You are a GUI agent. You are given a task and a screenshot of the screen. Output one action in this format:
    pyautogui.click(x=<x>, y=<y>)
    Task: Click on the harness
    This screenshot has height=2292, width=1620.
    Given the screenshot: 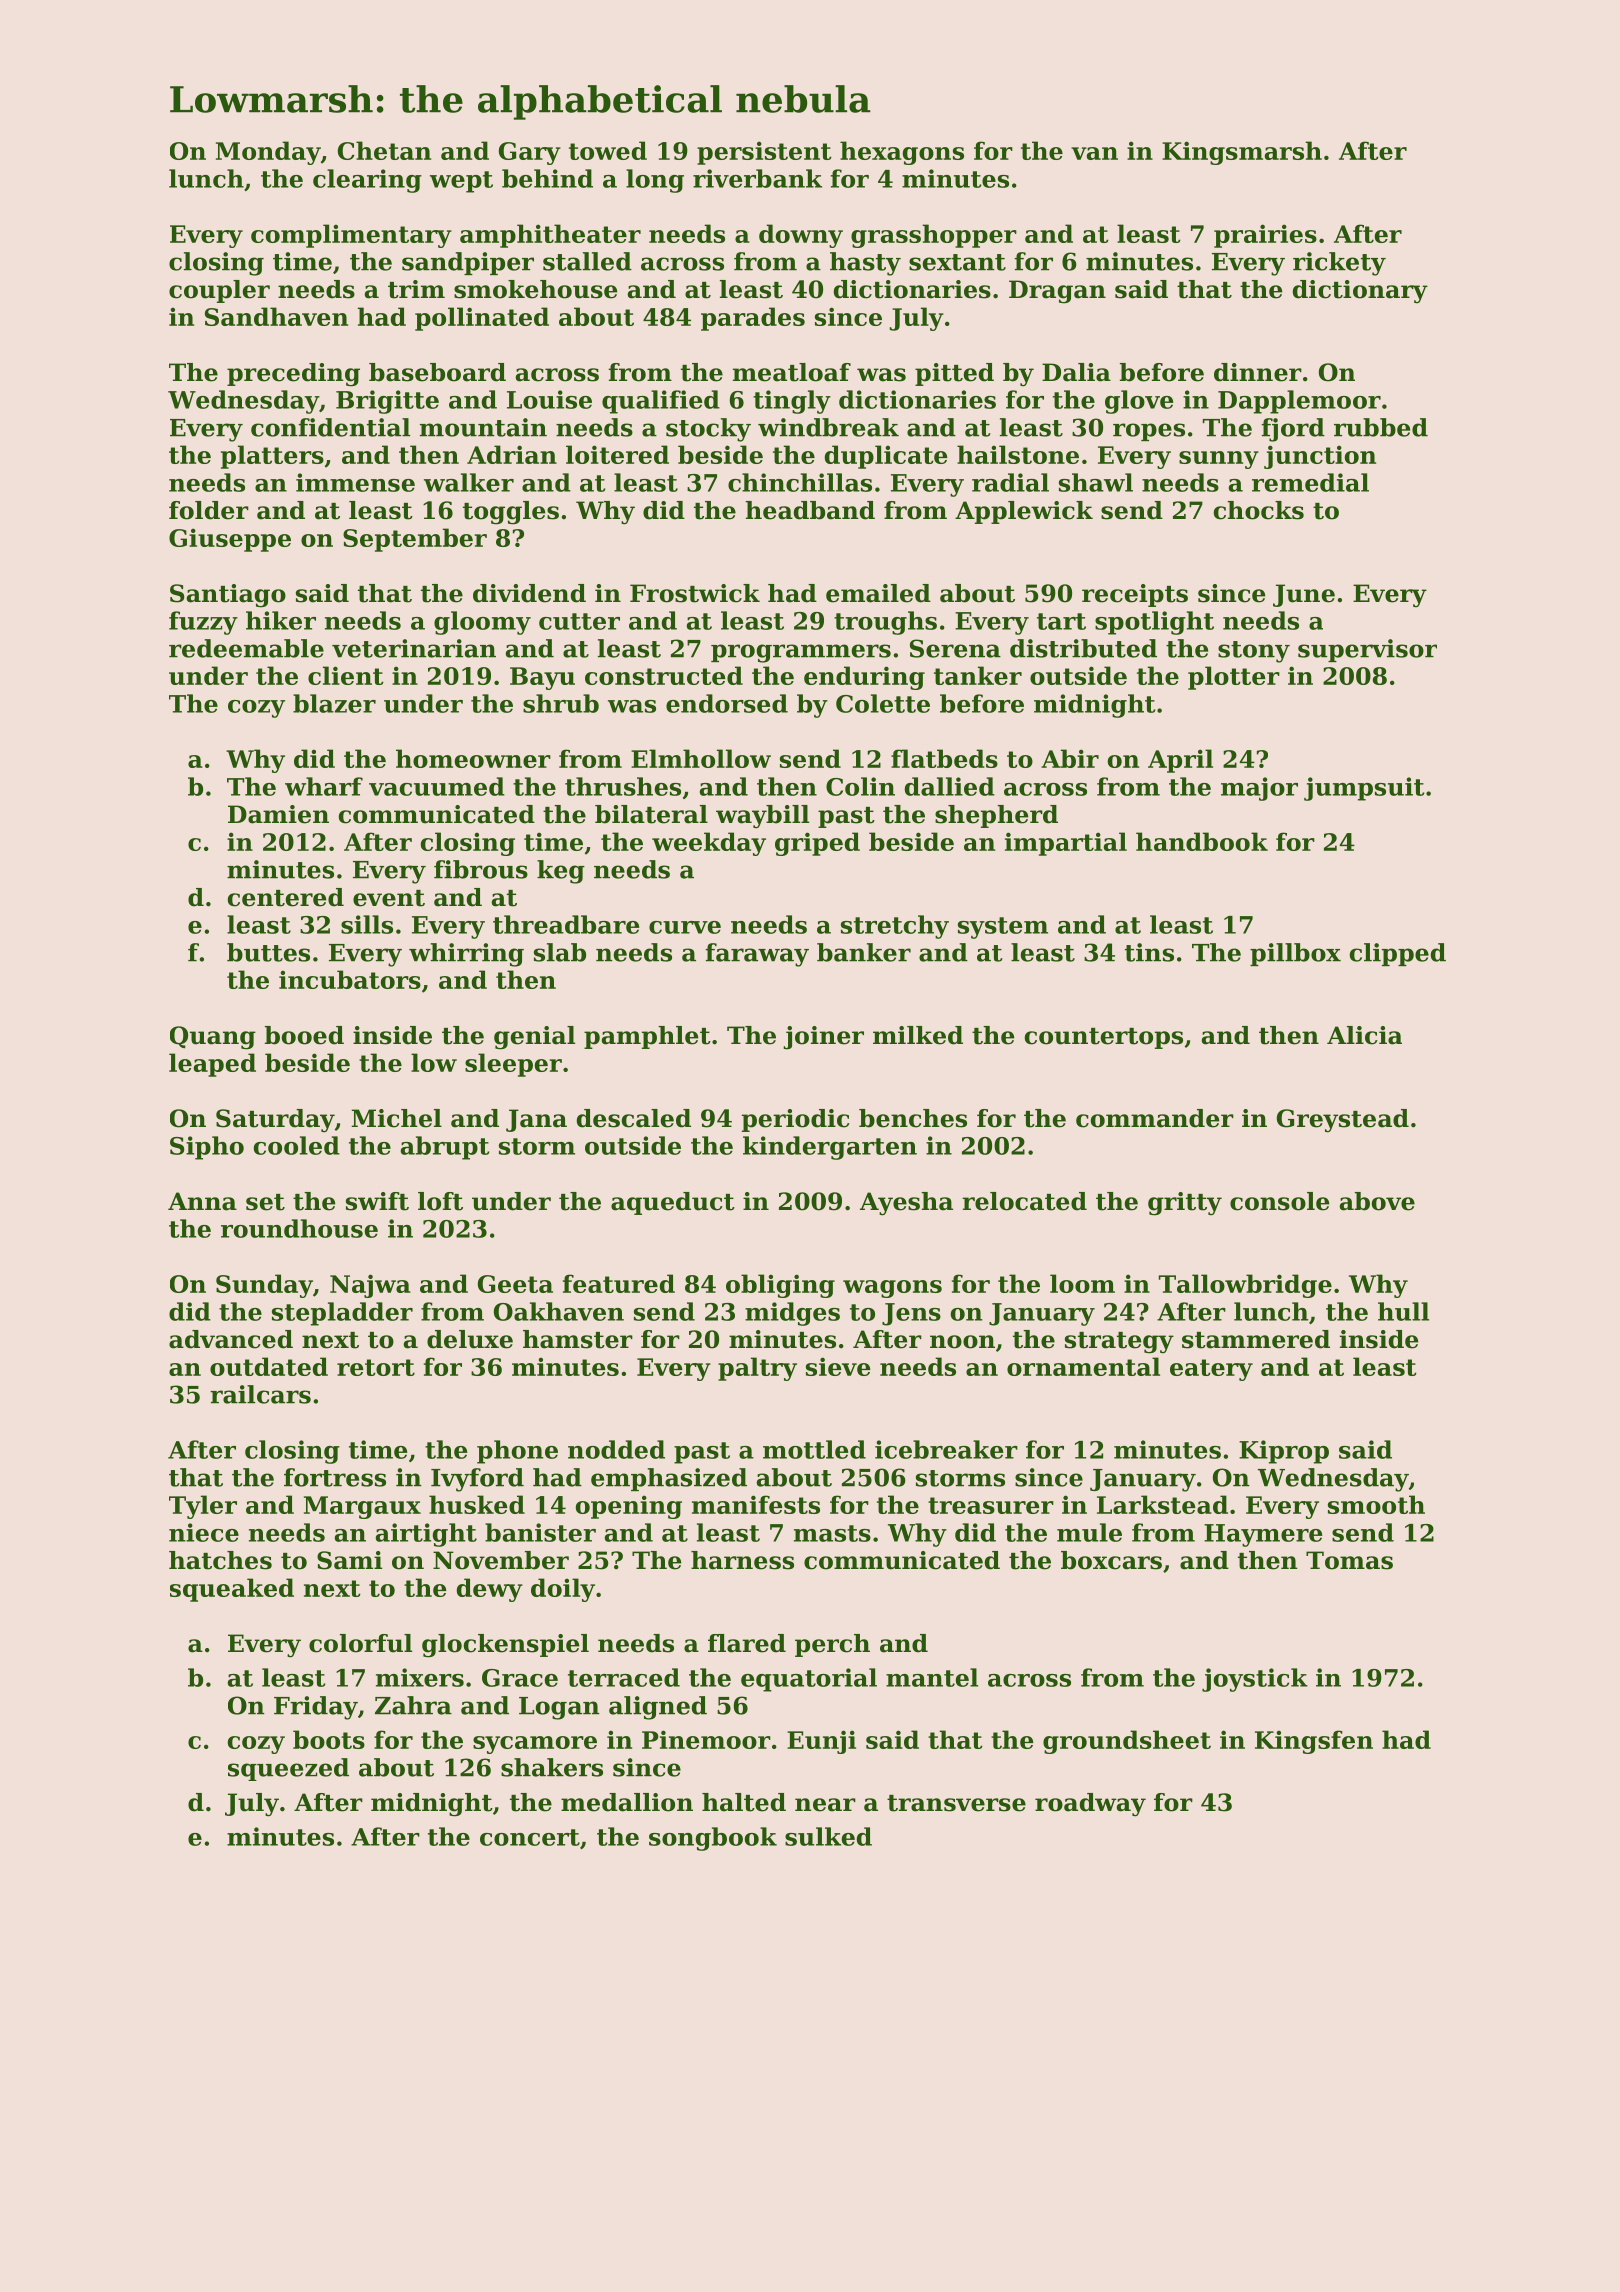 What is the action you would take?
    pyautogui.click(x=742, y=1560)
